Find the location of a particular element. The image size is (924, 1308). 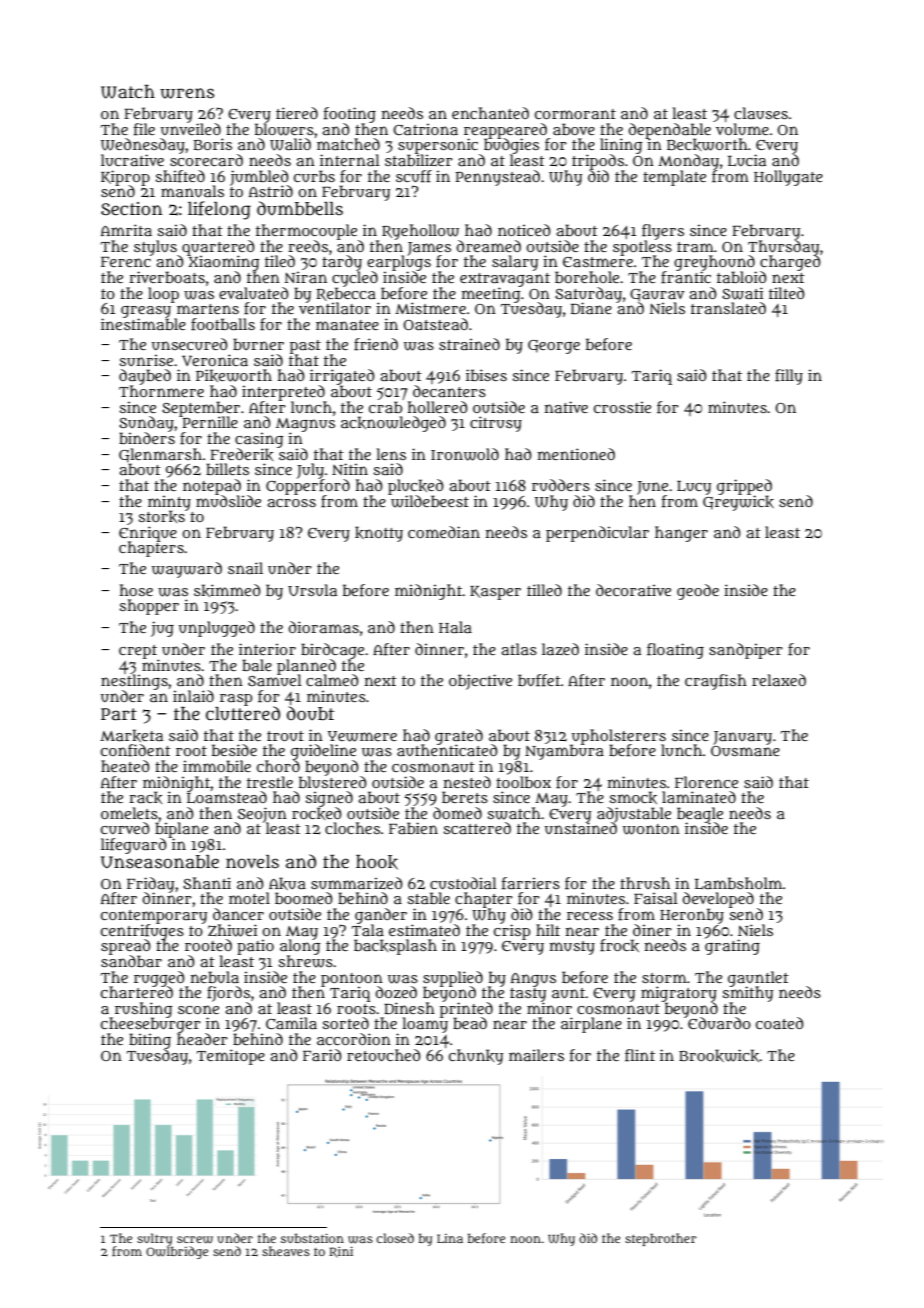

footing is located at coordinates (350, 115).
